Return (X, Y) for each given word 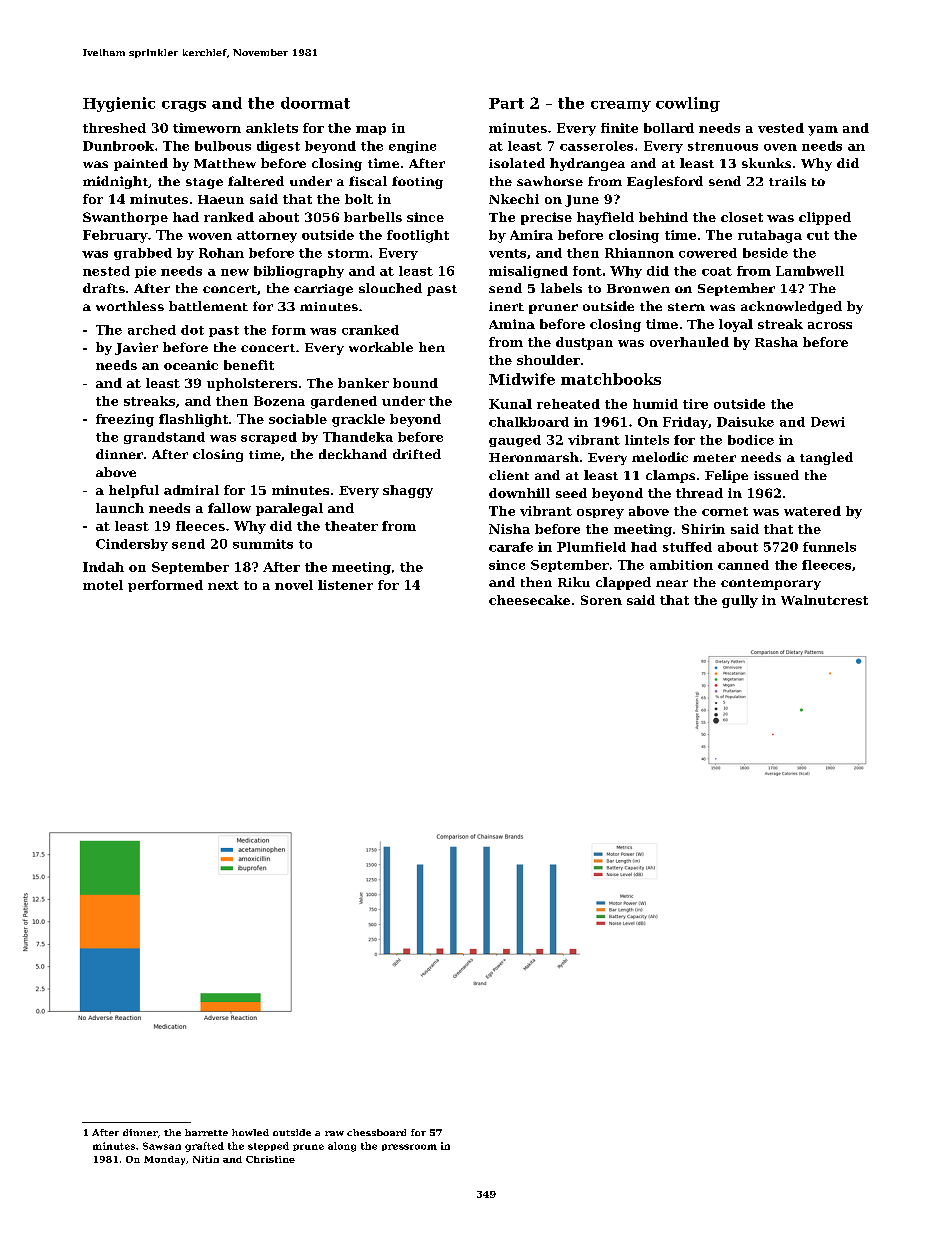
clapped (623, 583)
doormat (315, 103)
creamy (621, 106)
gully (740, 601)
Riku (574, 582)
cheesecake (529, 600)
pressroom (409, 1147)
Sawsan (162, 1146)
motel (103, 585)
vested (781, 128)
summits (263, 544)
